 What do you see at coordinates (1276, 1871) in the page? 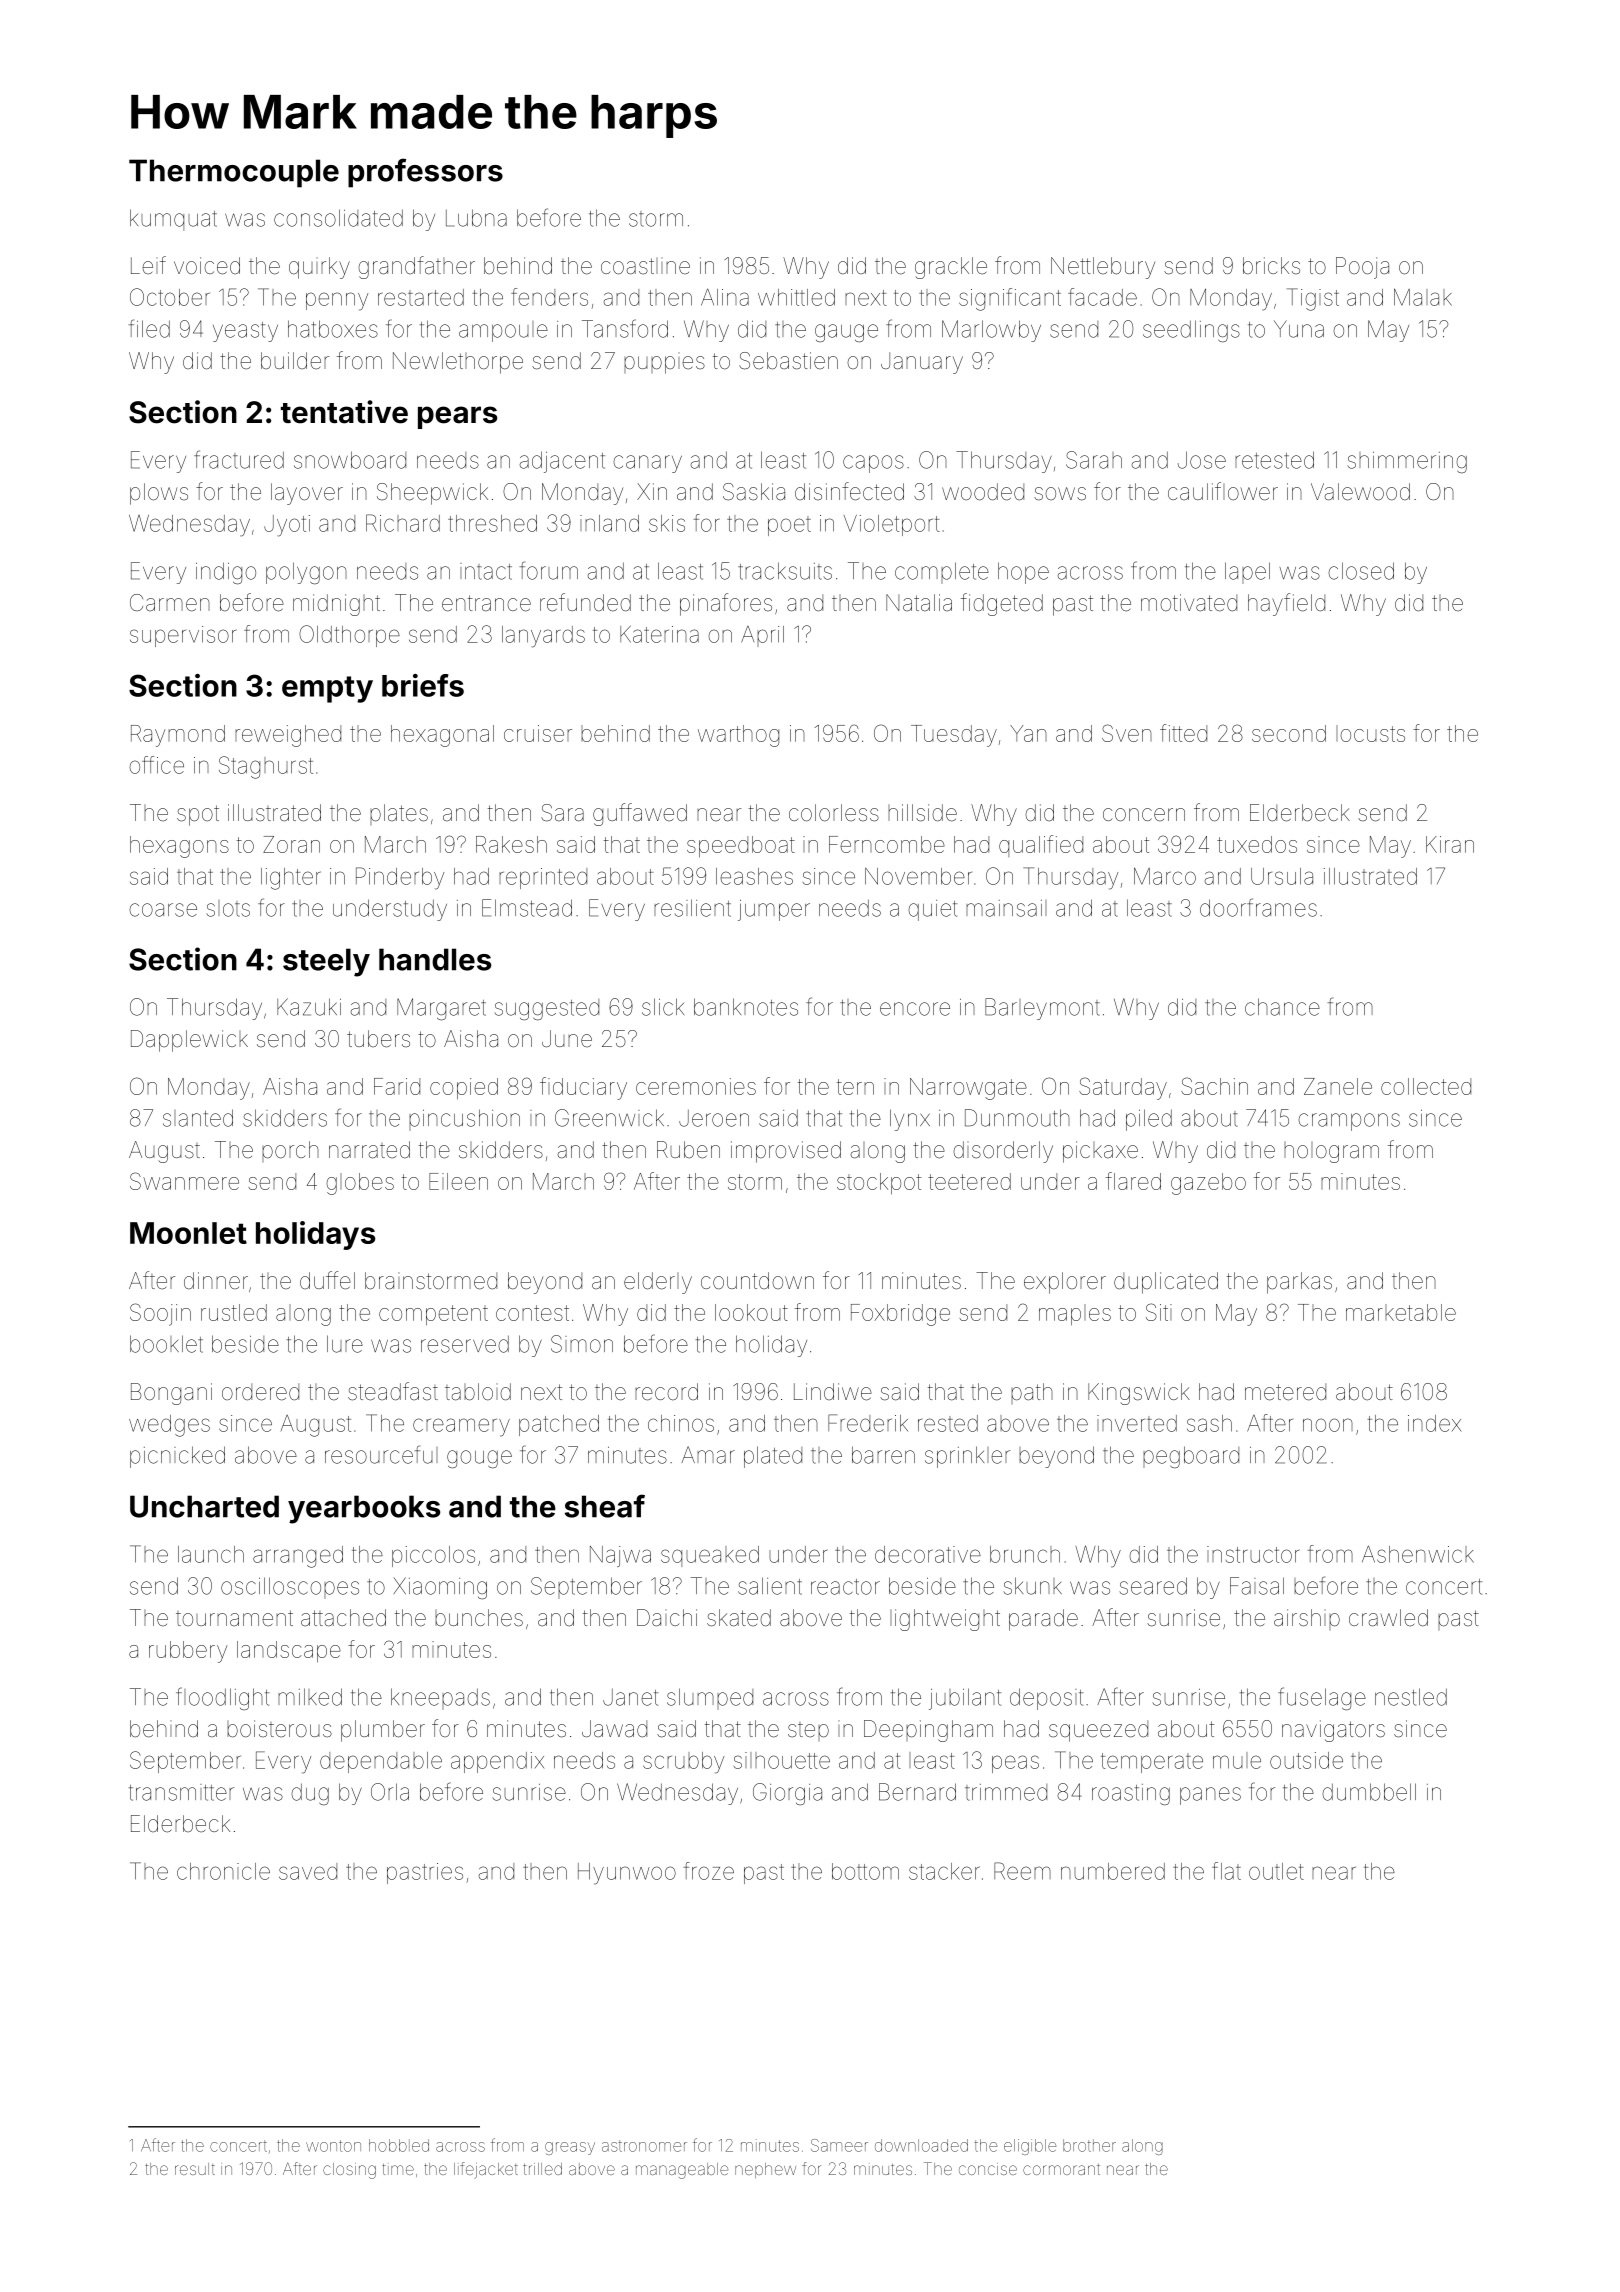
I see `outlet` at bounding box center [1276, 1871].
